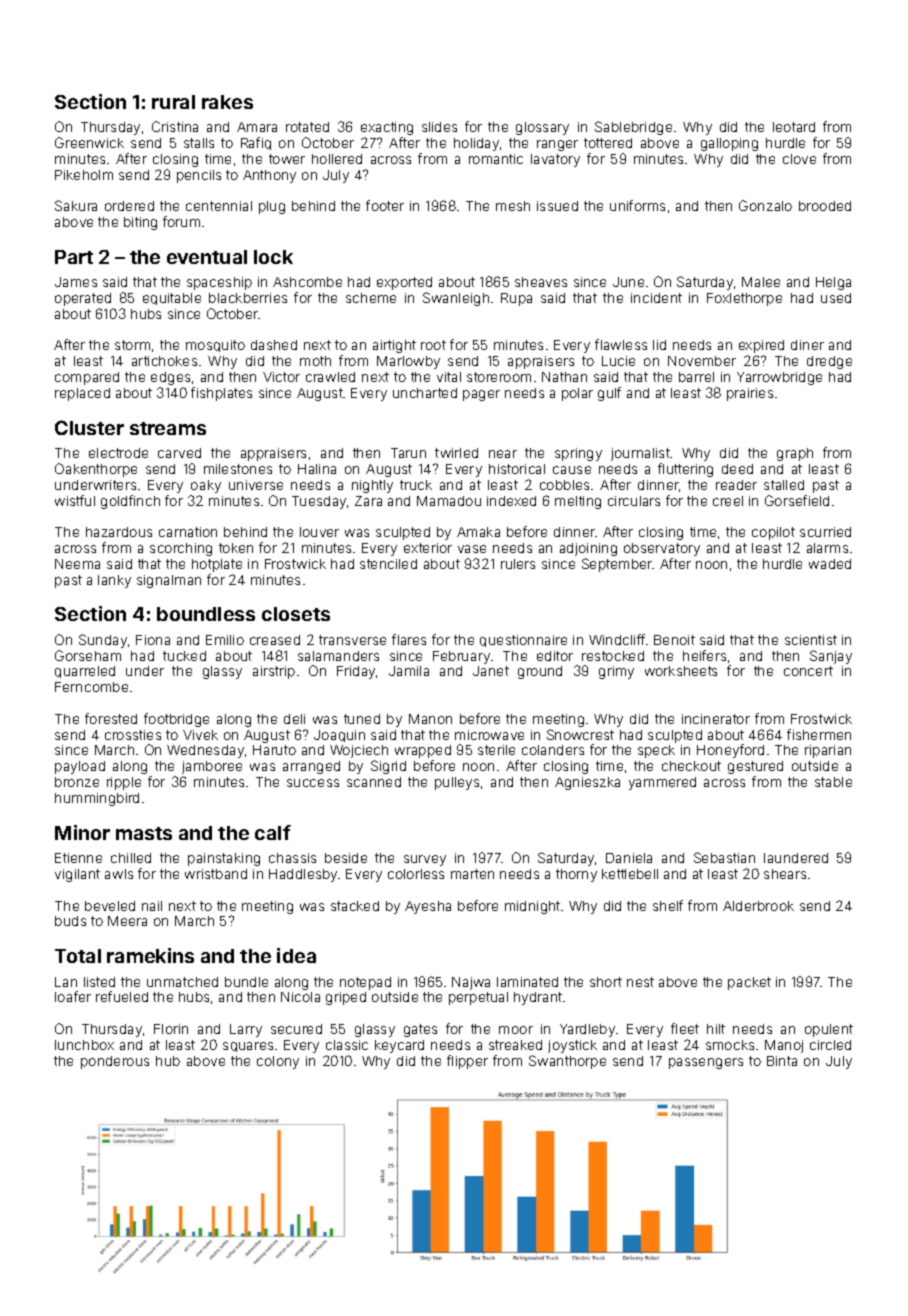  Describe the element at coordinates (80, 767) in the page. I see `payload` at that location.
